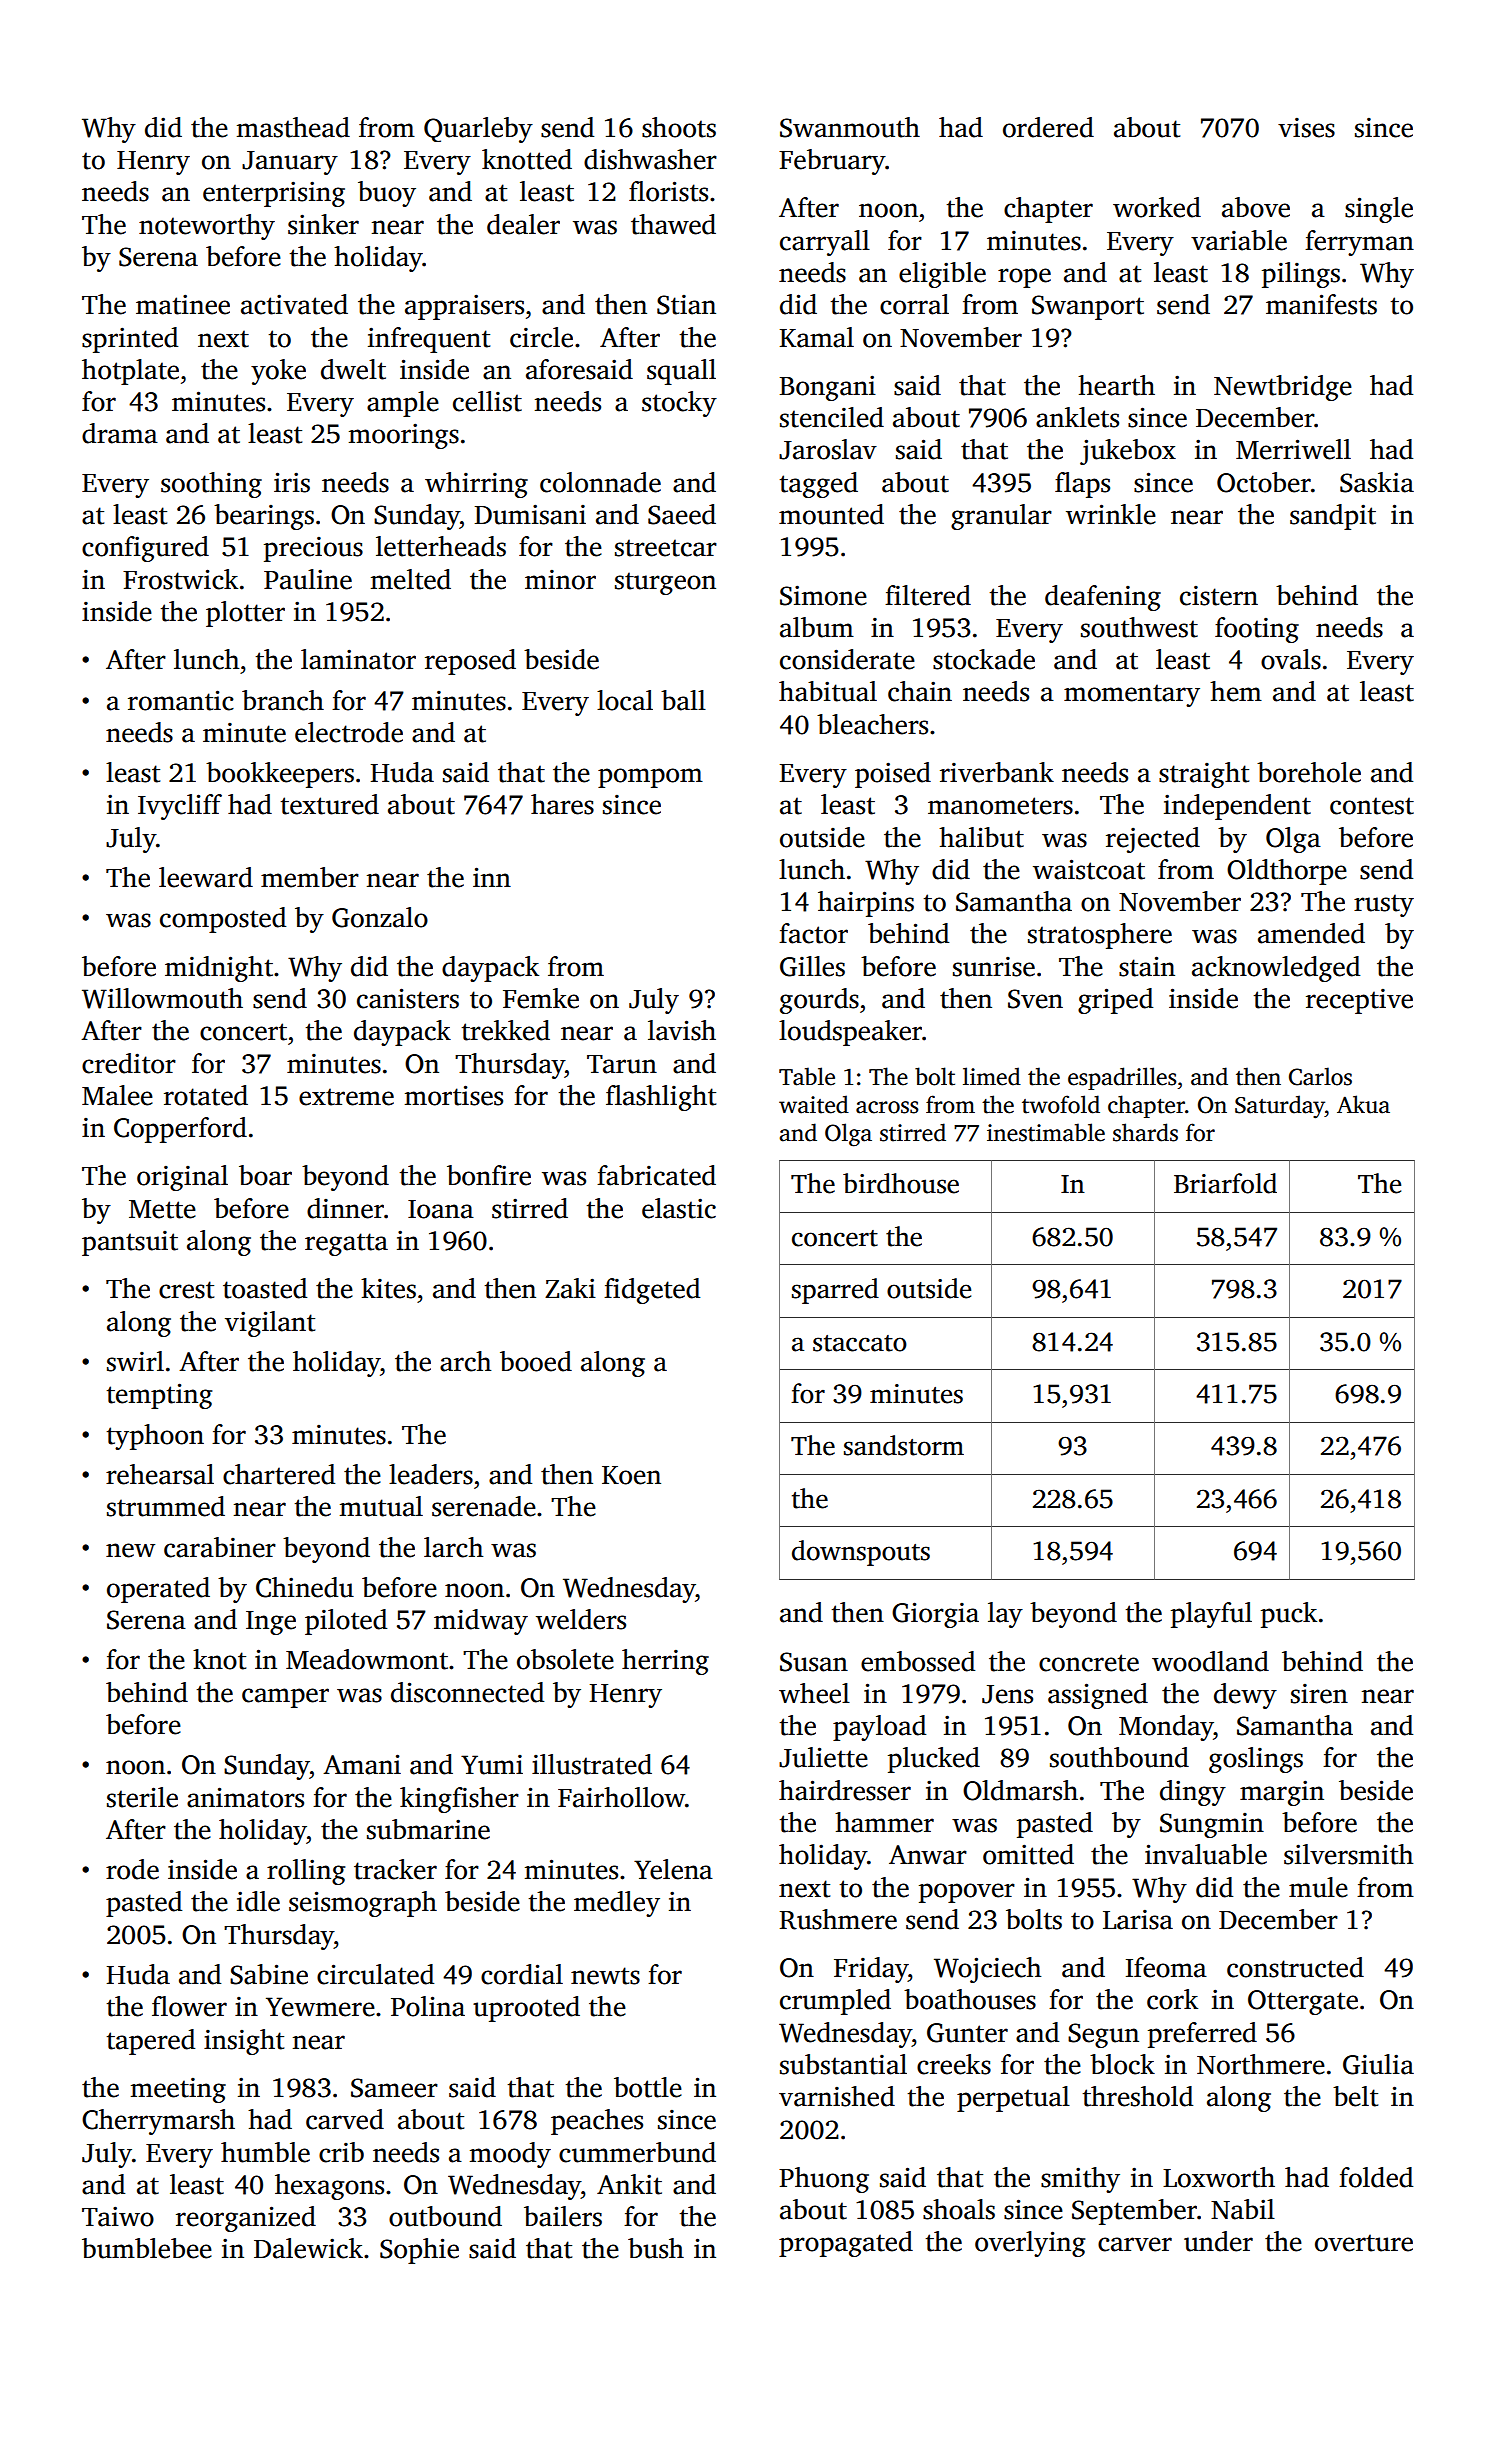 The image size is (1496, 2464). Describe the element at coordinates (1319, 1694) in the page. I see `siren` at that location.
